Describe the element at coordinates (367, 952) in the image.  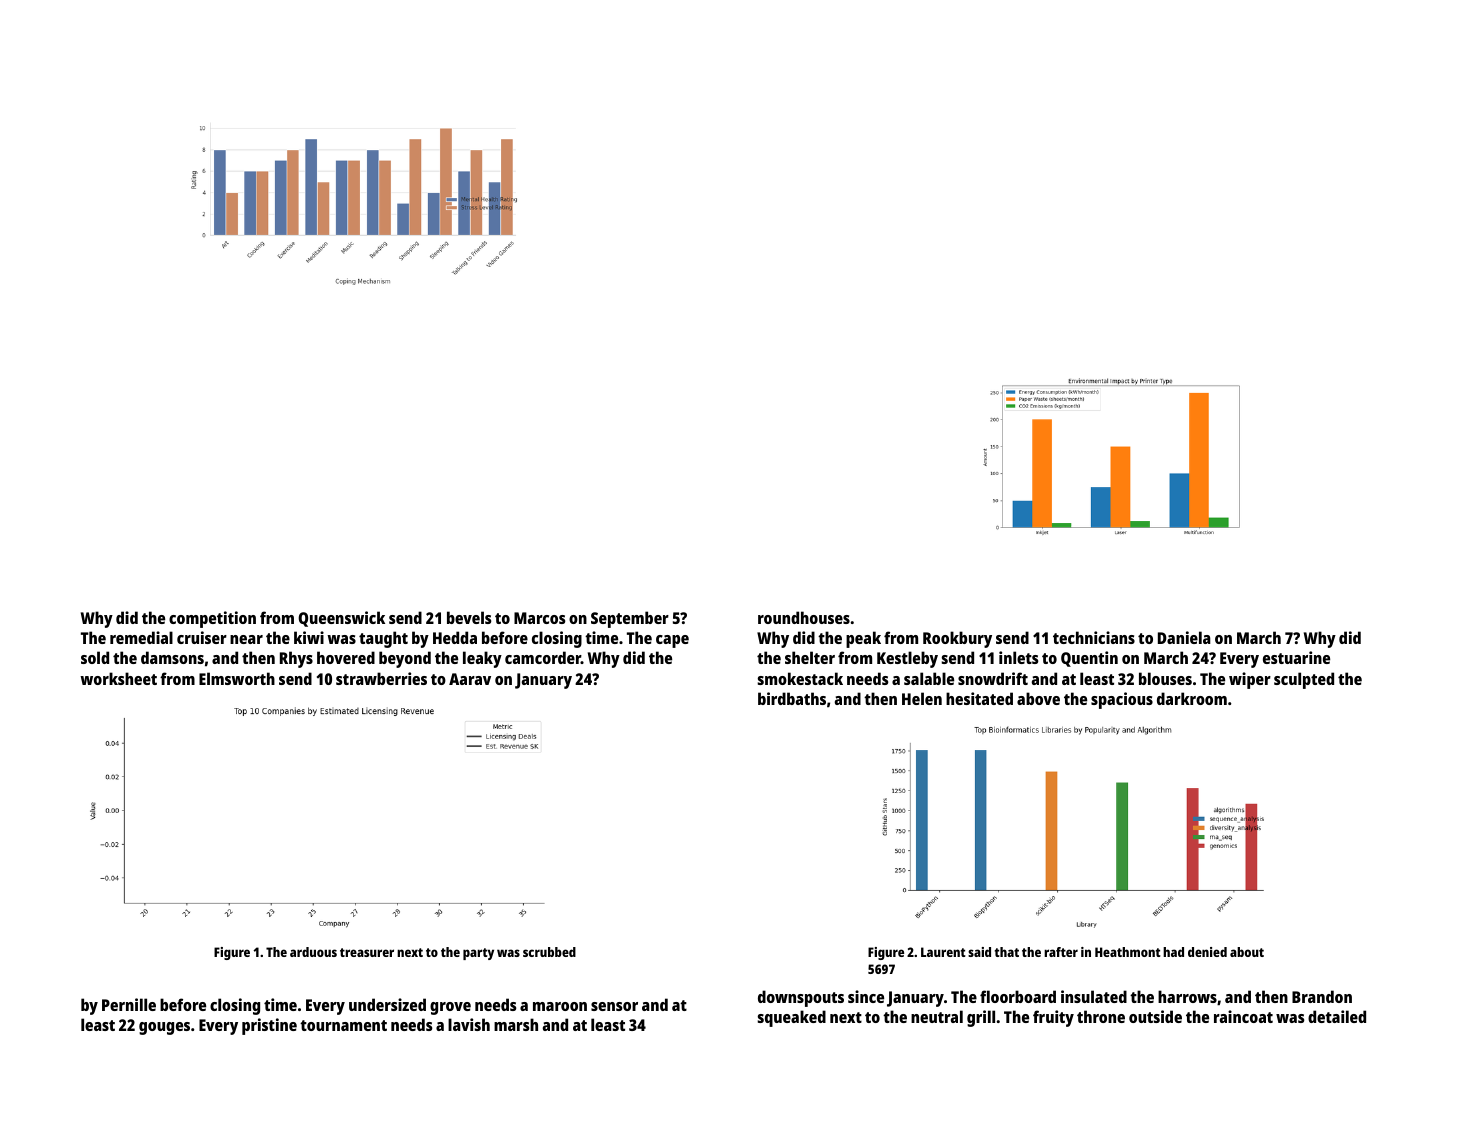
I see `treasurer` at that location.
